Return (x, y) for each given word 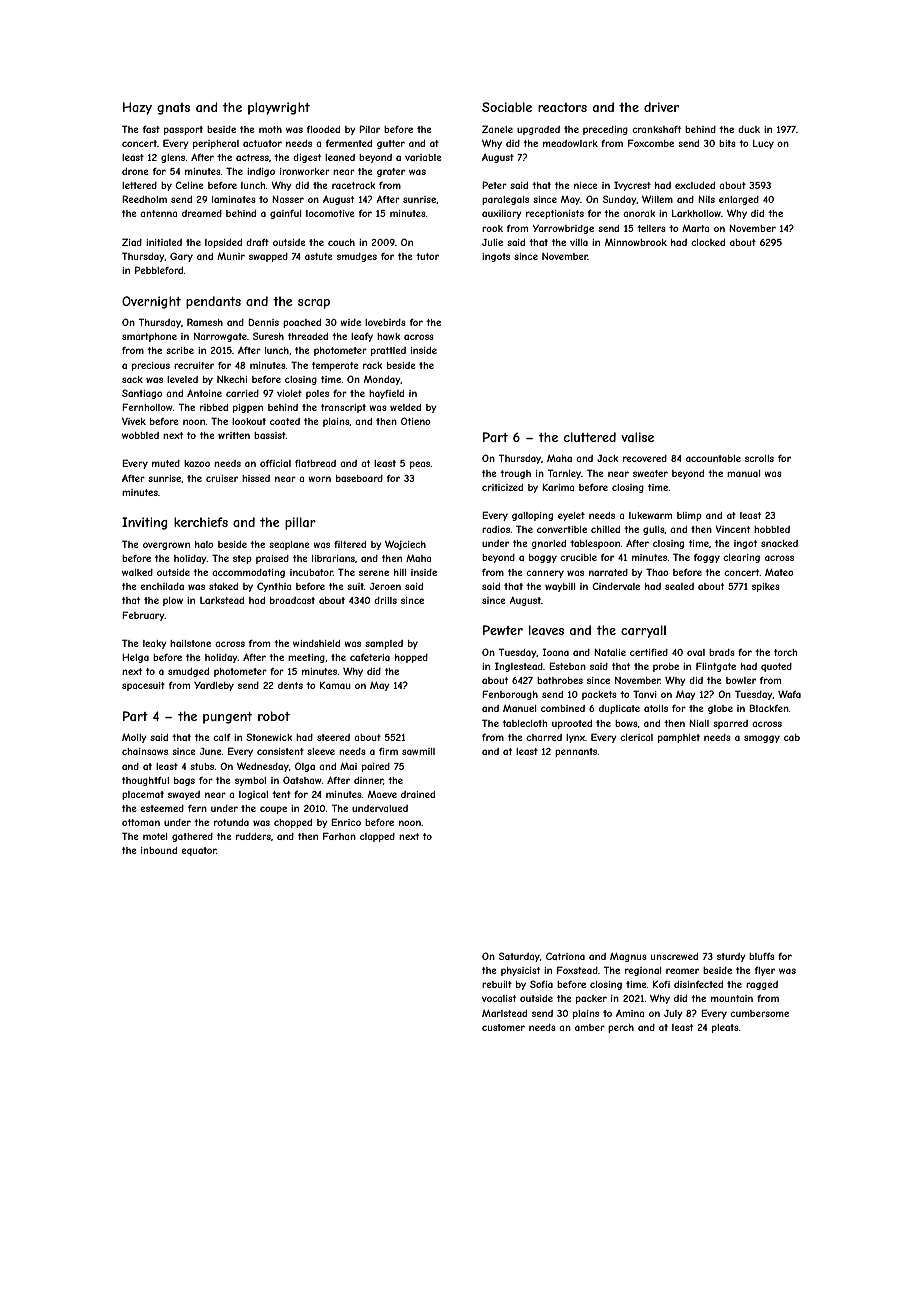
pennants (576, 752)
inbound (159, 850)
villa (579, 242)
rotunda (231, 822)
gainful (285, 214)
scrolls (759, 458)
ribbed (214, 407)
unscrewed (674, 956)
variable (423, 157)
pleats (725, 1028)
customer (503, 1027)
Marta (695, 228)
